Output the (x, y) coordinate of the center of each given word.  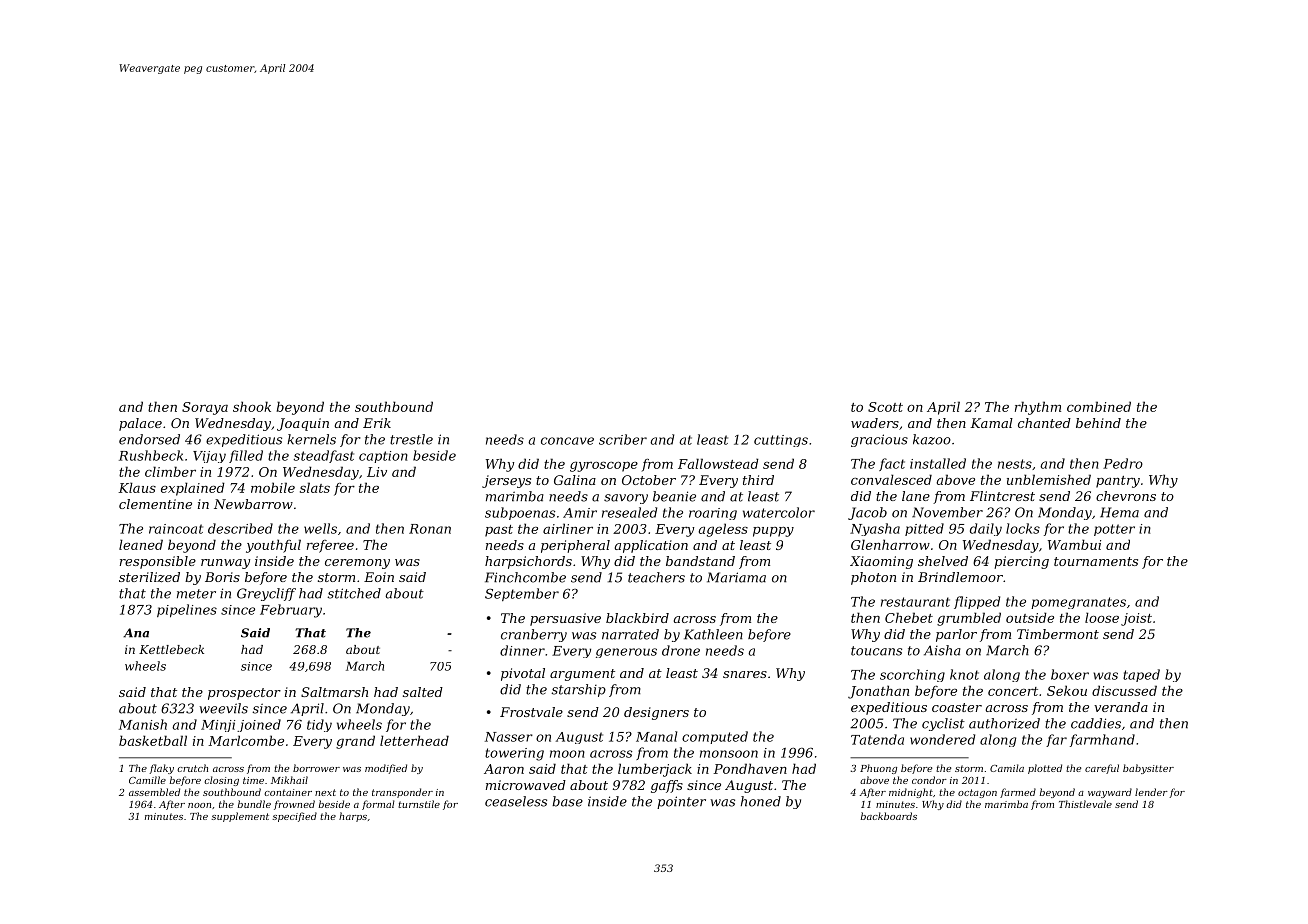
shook (252, 406)
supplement (240, 817)
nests (1015, 464)
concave (567, 441)
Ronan (430, 529)
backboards (889, 816)
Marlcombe (246, 740)
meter (196, 594)
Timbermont (1058, 634)
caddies (1096, 723)
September (522, 594)
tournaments (1096, 561)
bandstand (700, 561)
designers (656, 713)
